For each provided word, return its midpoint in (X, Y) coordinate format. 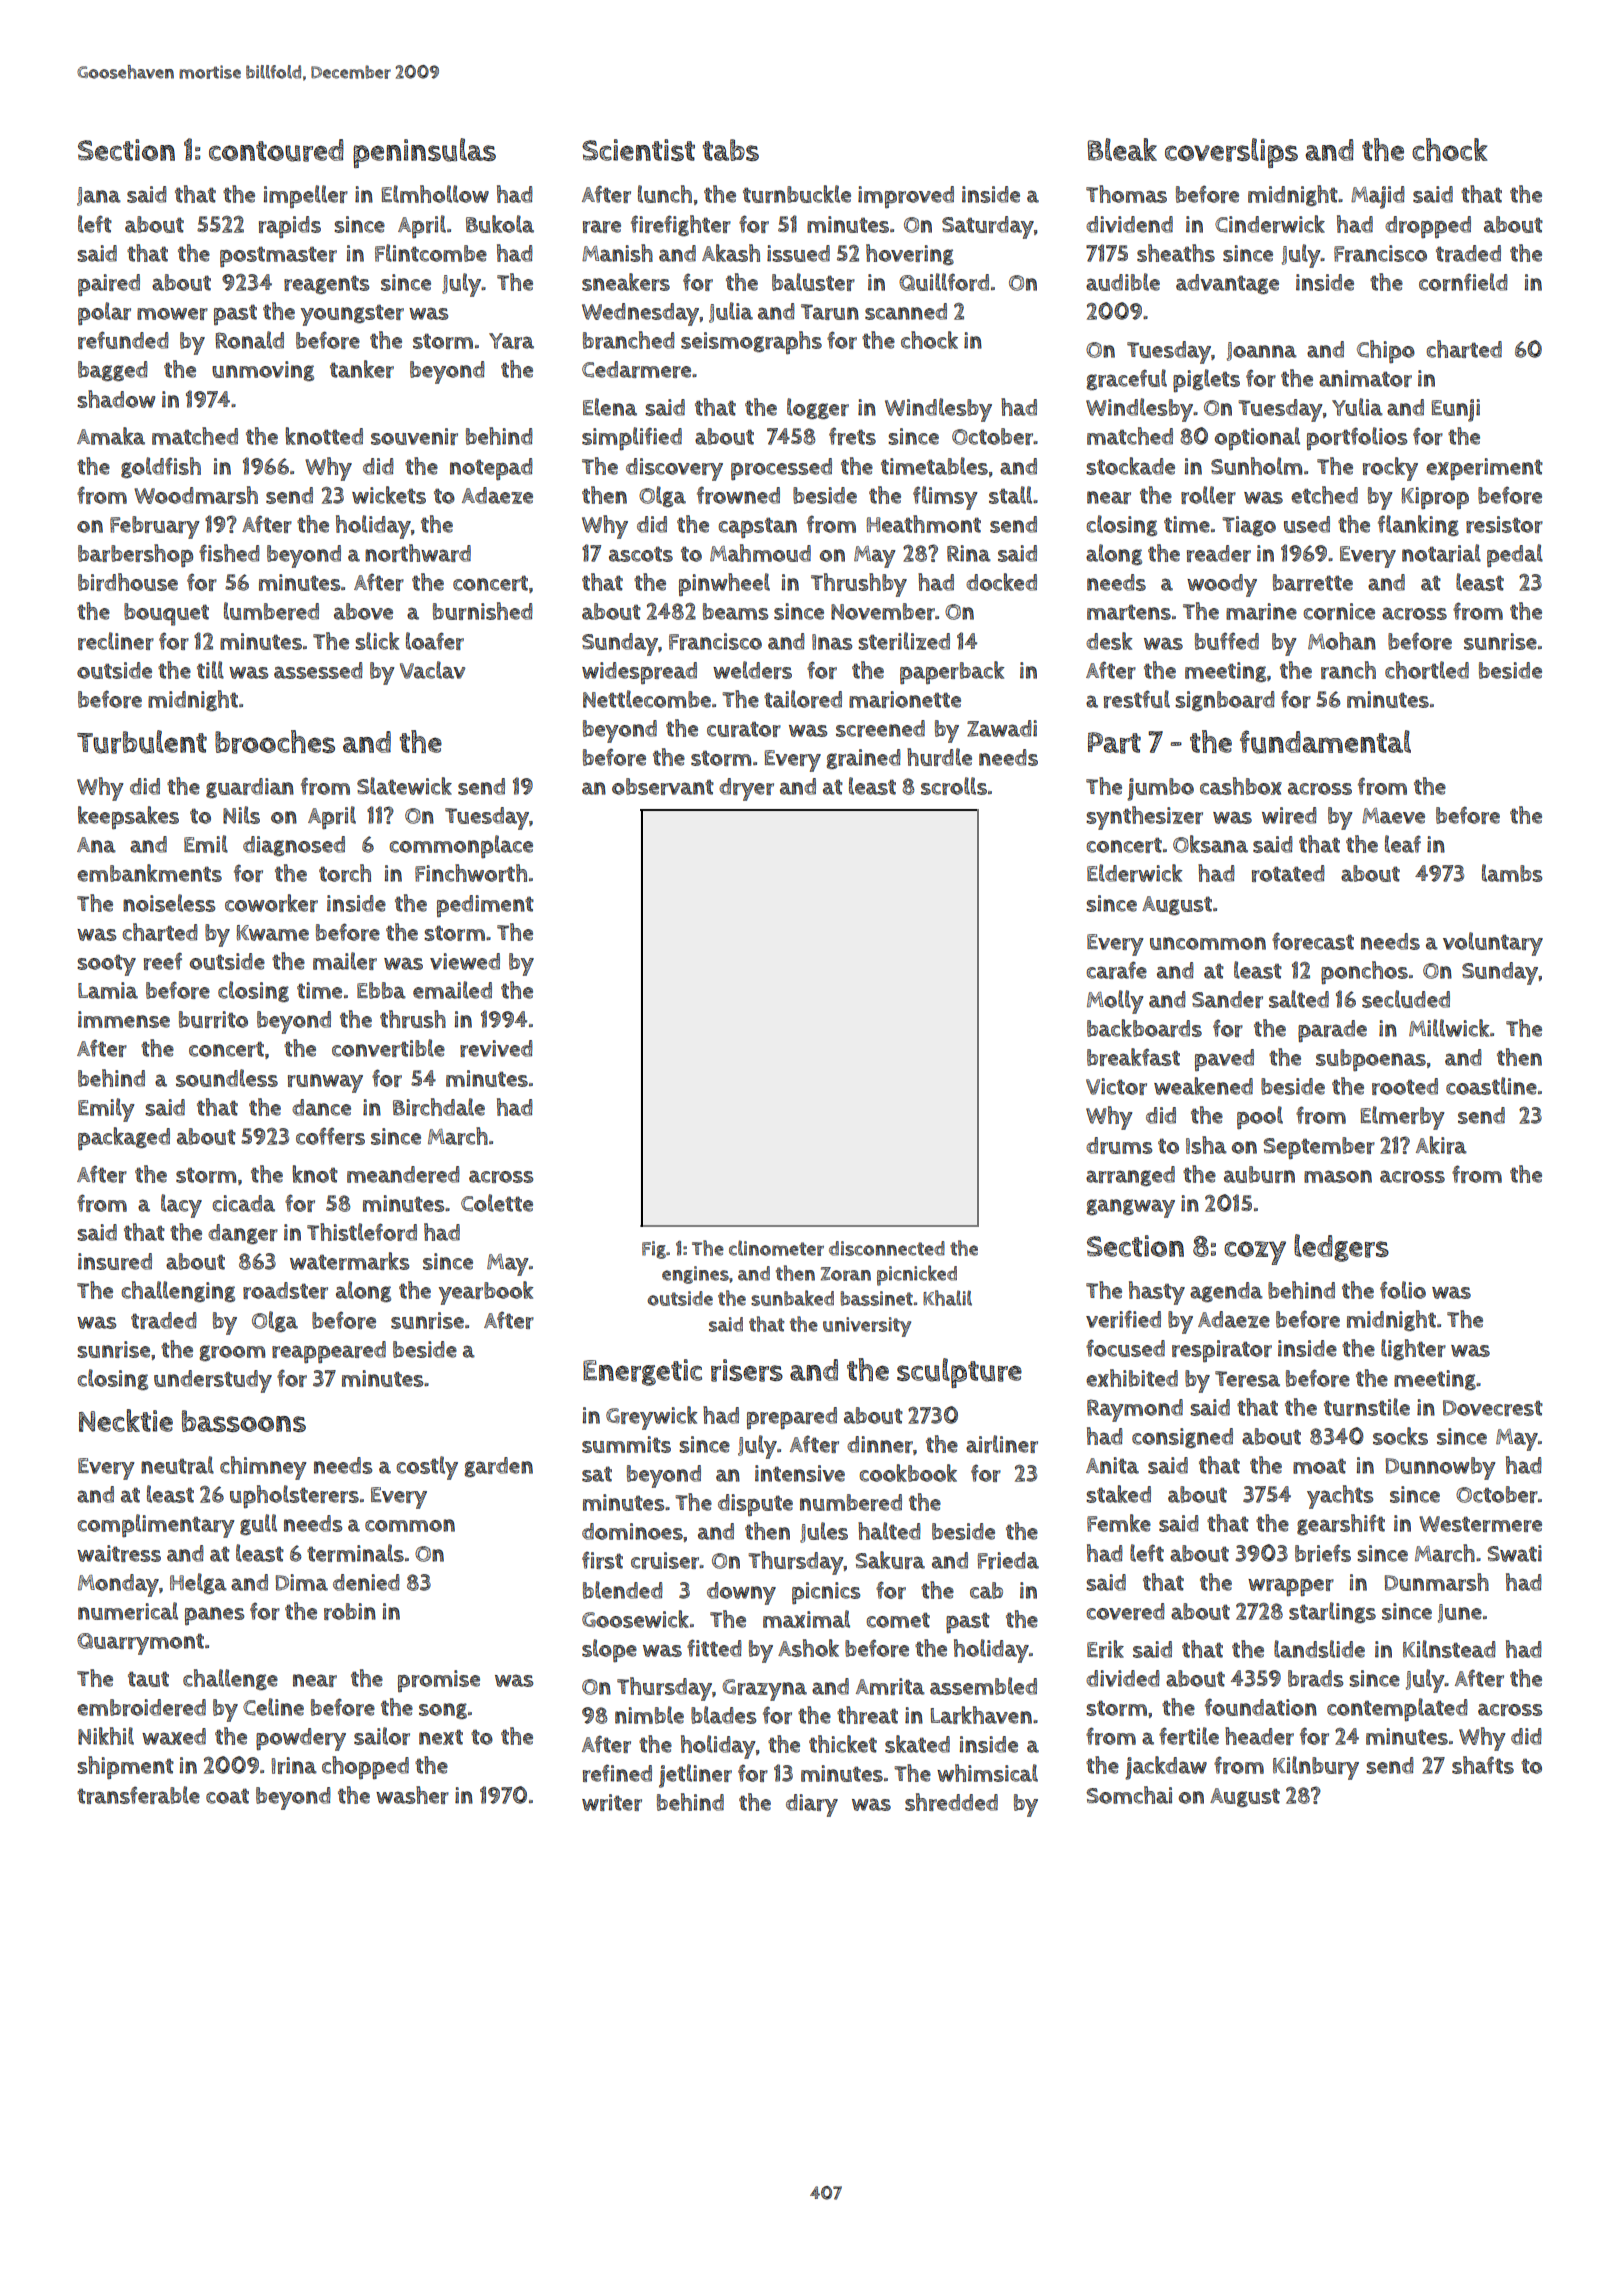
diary (812, 1805)
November (883, 611)
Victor (1116, 1086)
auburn (1259, 1174)
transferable (138, 1795)
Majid (1378, 197)
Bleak (1122, 149)
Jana (99, 196)
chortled (1427, 670)
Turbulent (142, 742)
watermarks (350, 1261)
